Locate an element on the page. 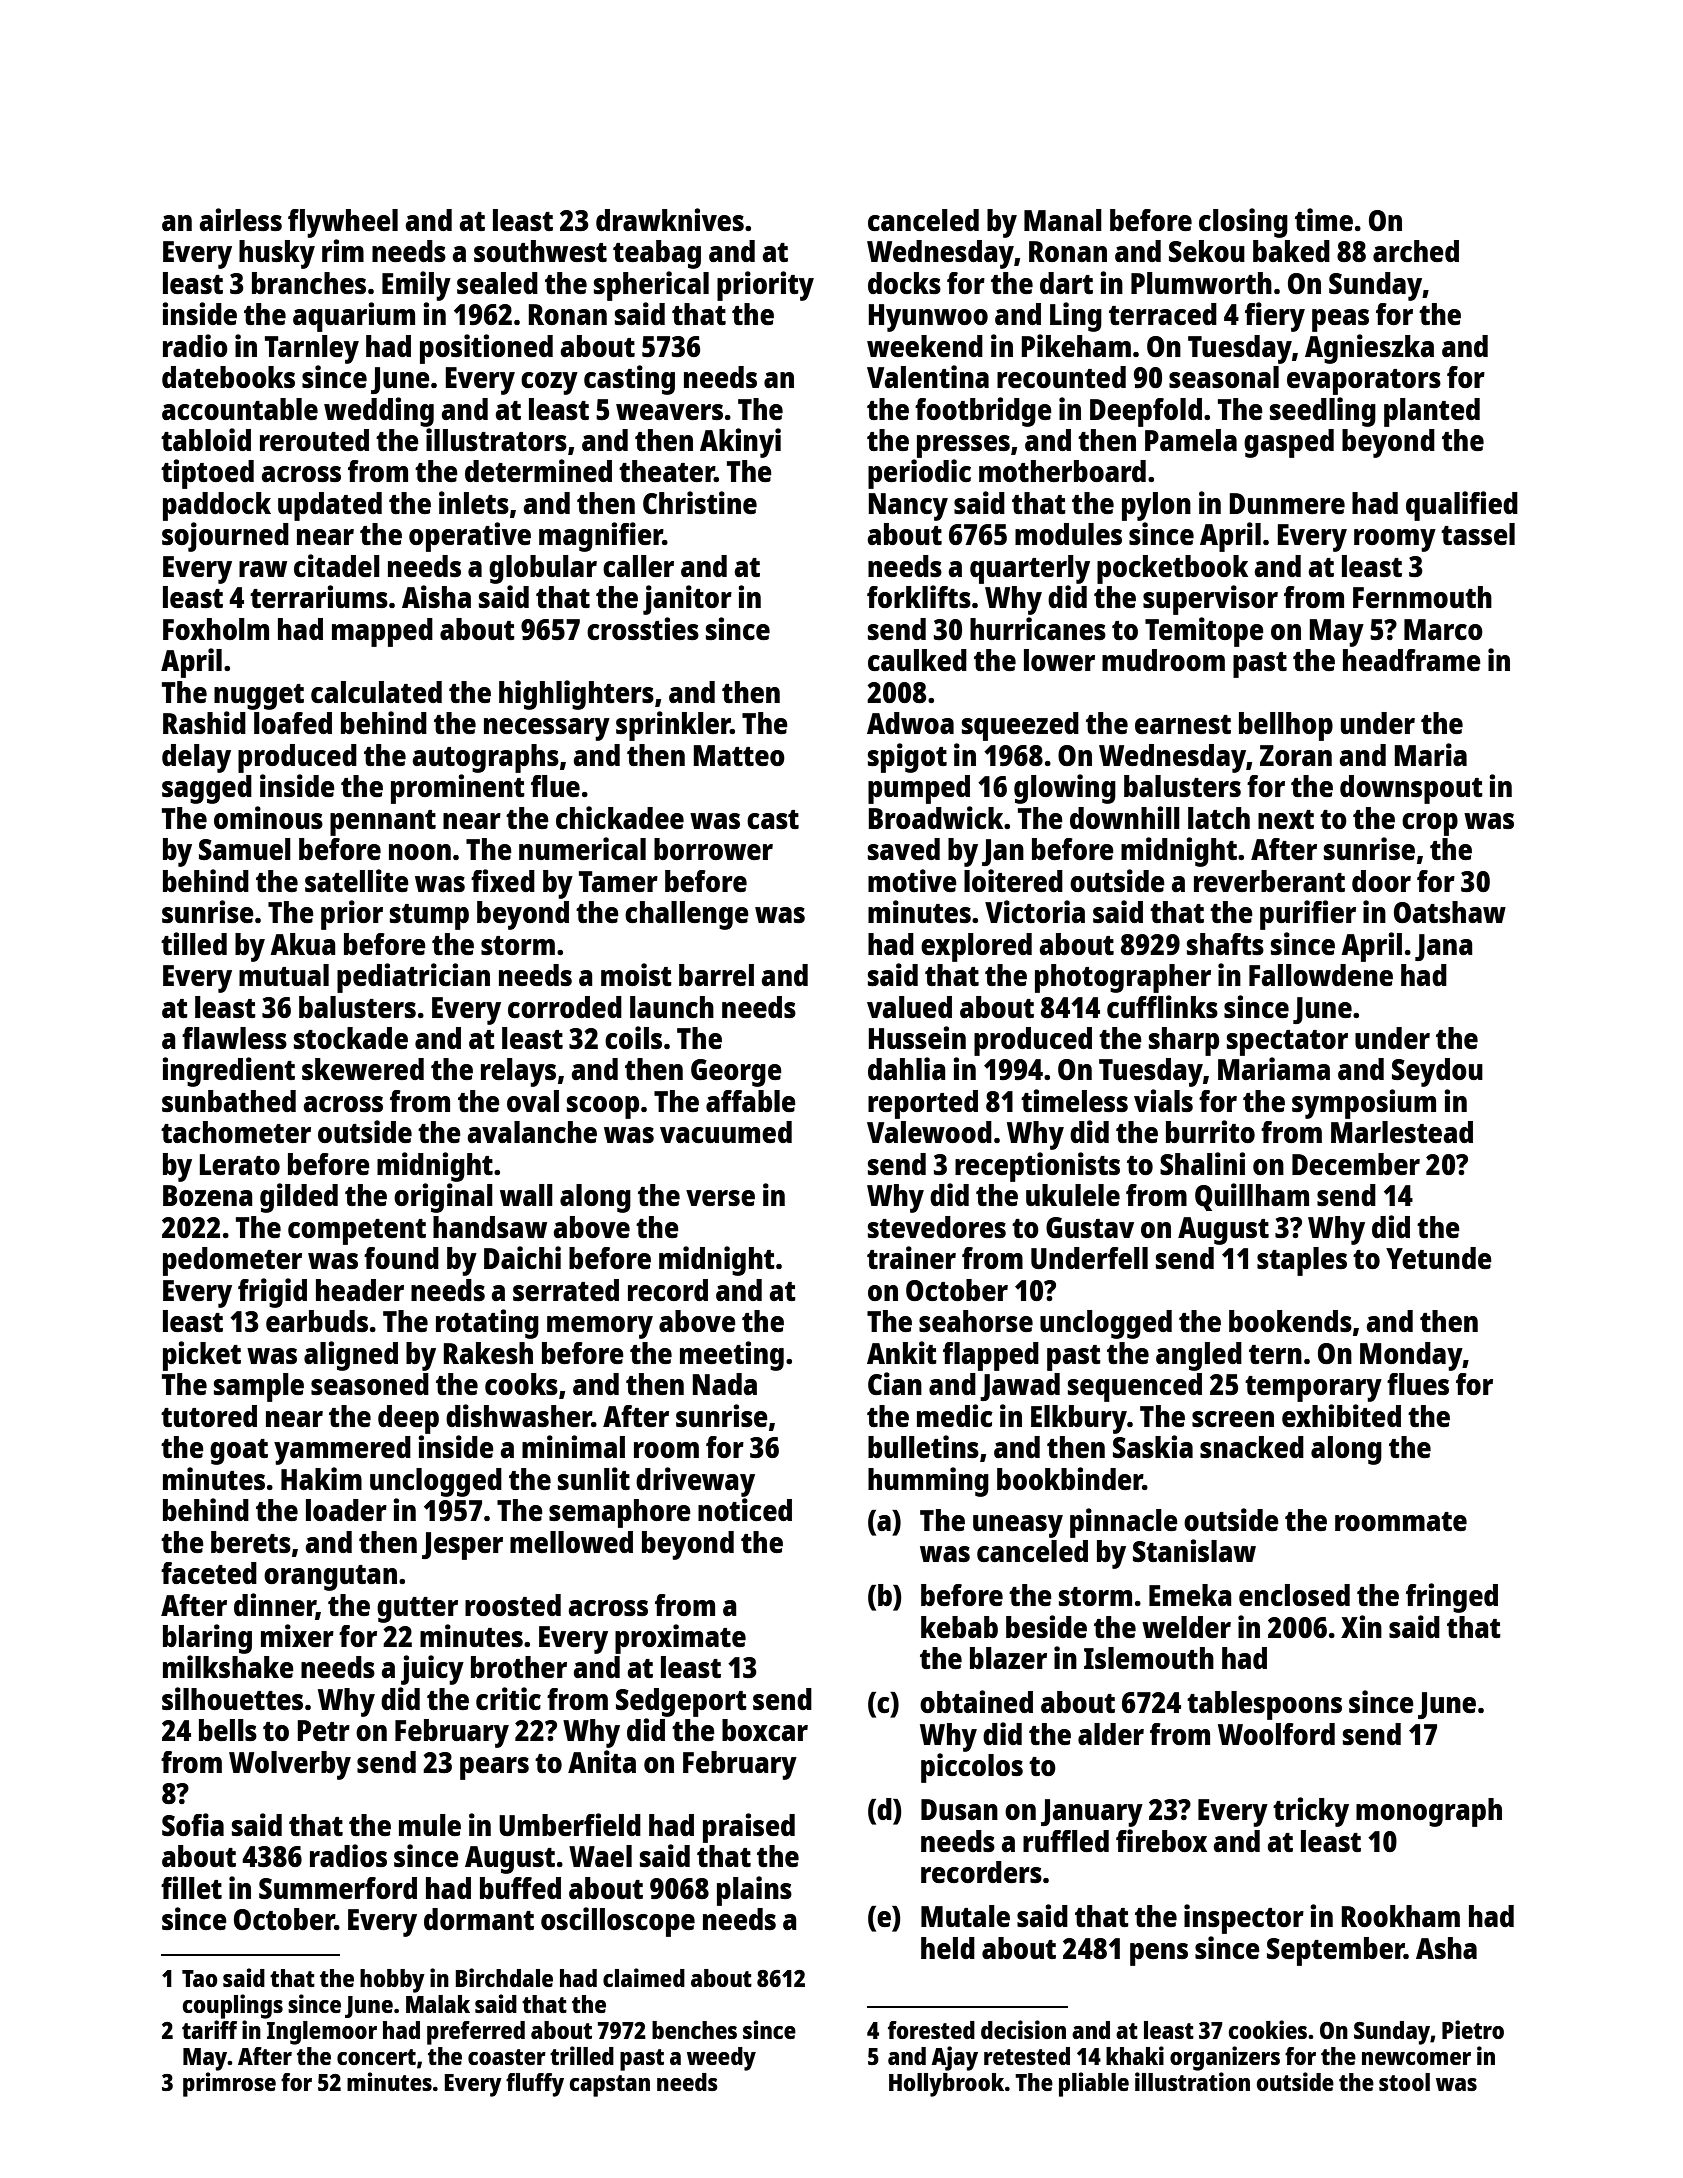 The width and height of the document is (1683, 2178). scoop is located at coordinates (603, 1107).
